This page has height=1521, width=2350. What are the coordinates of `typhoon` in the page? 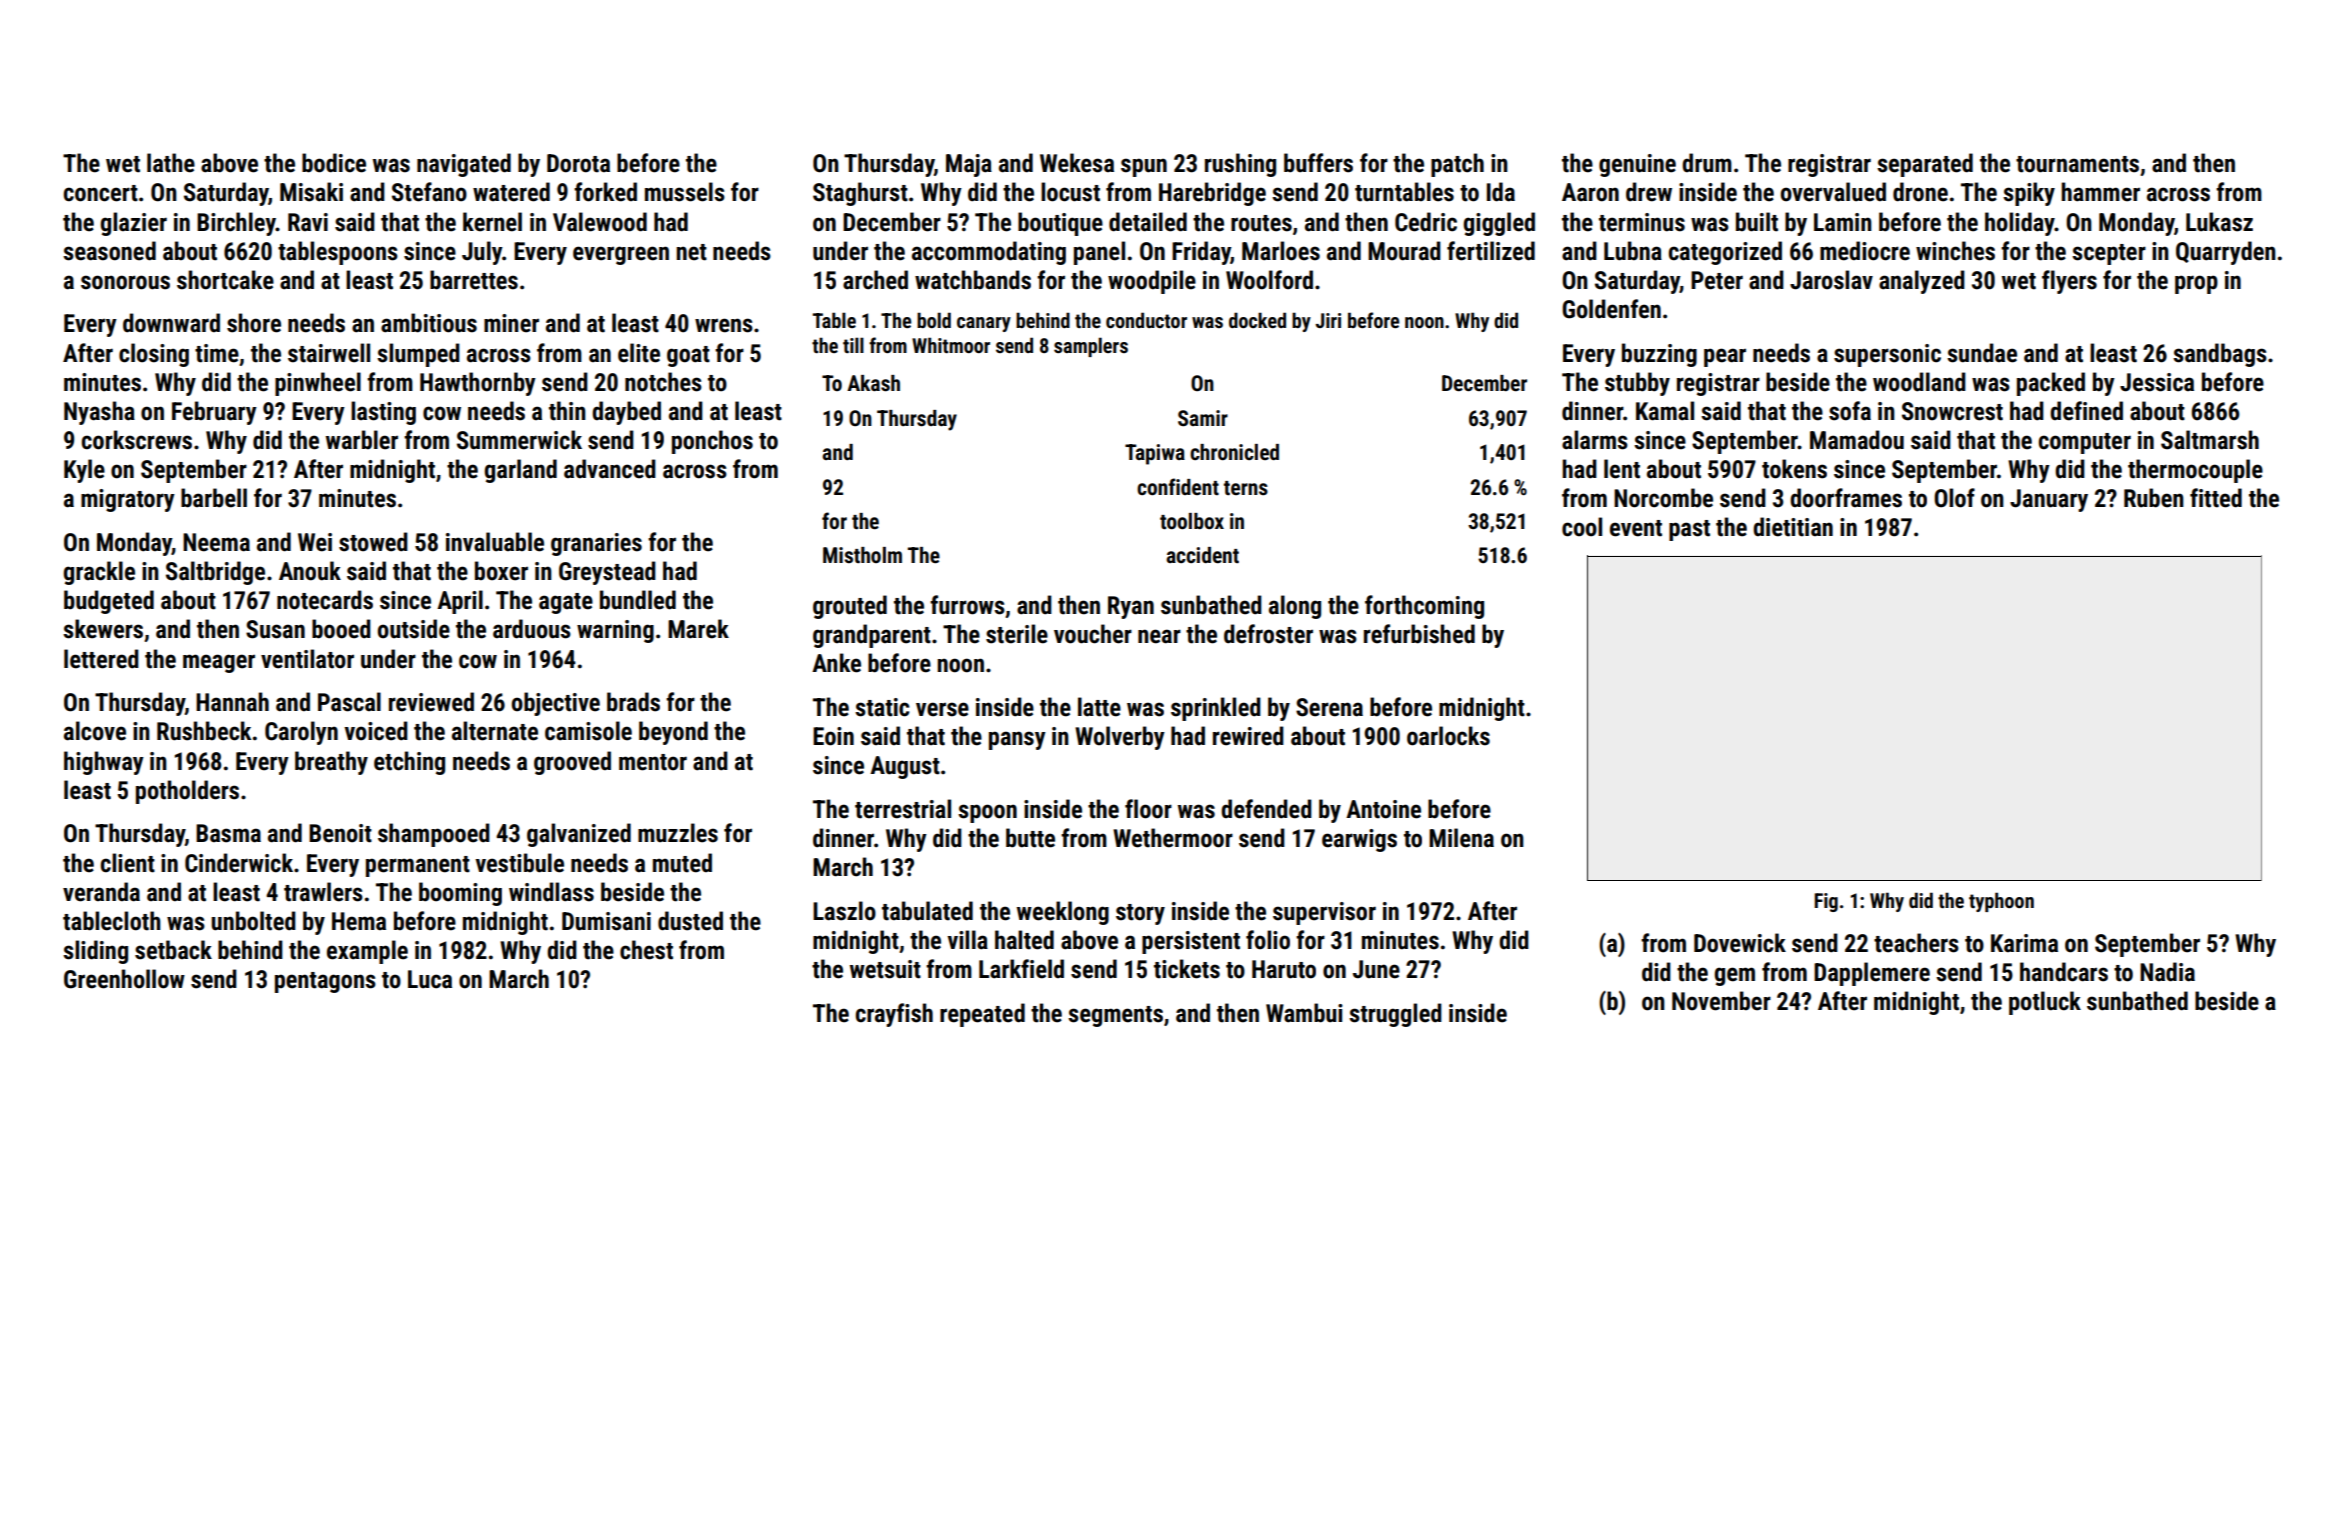 It's located at (2001, 902).
